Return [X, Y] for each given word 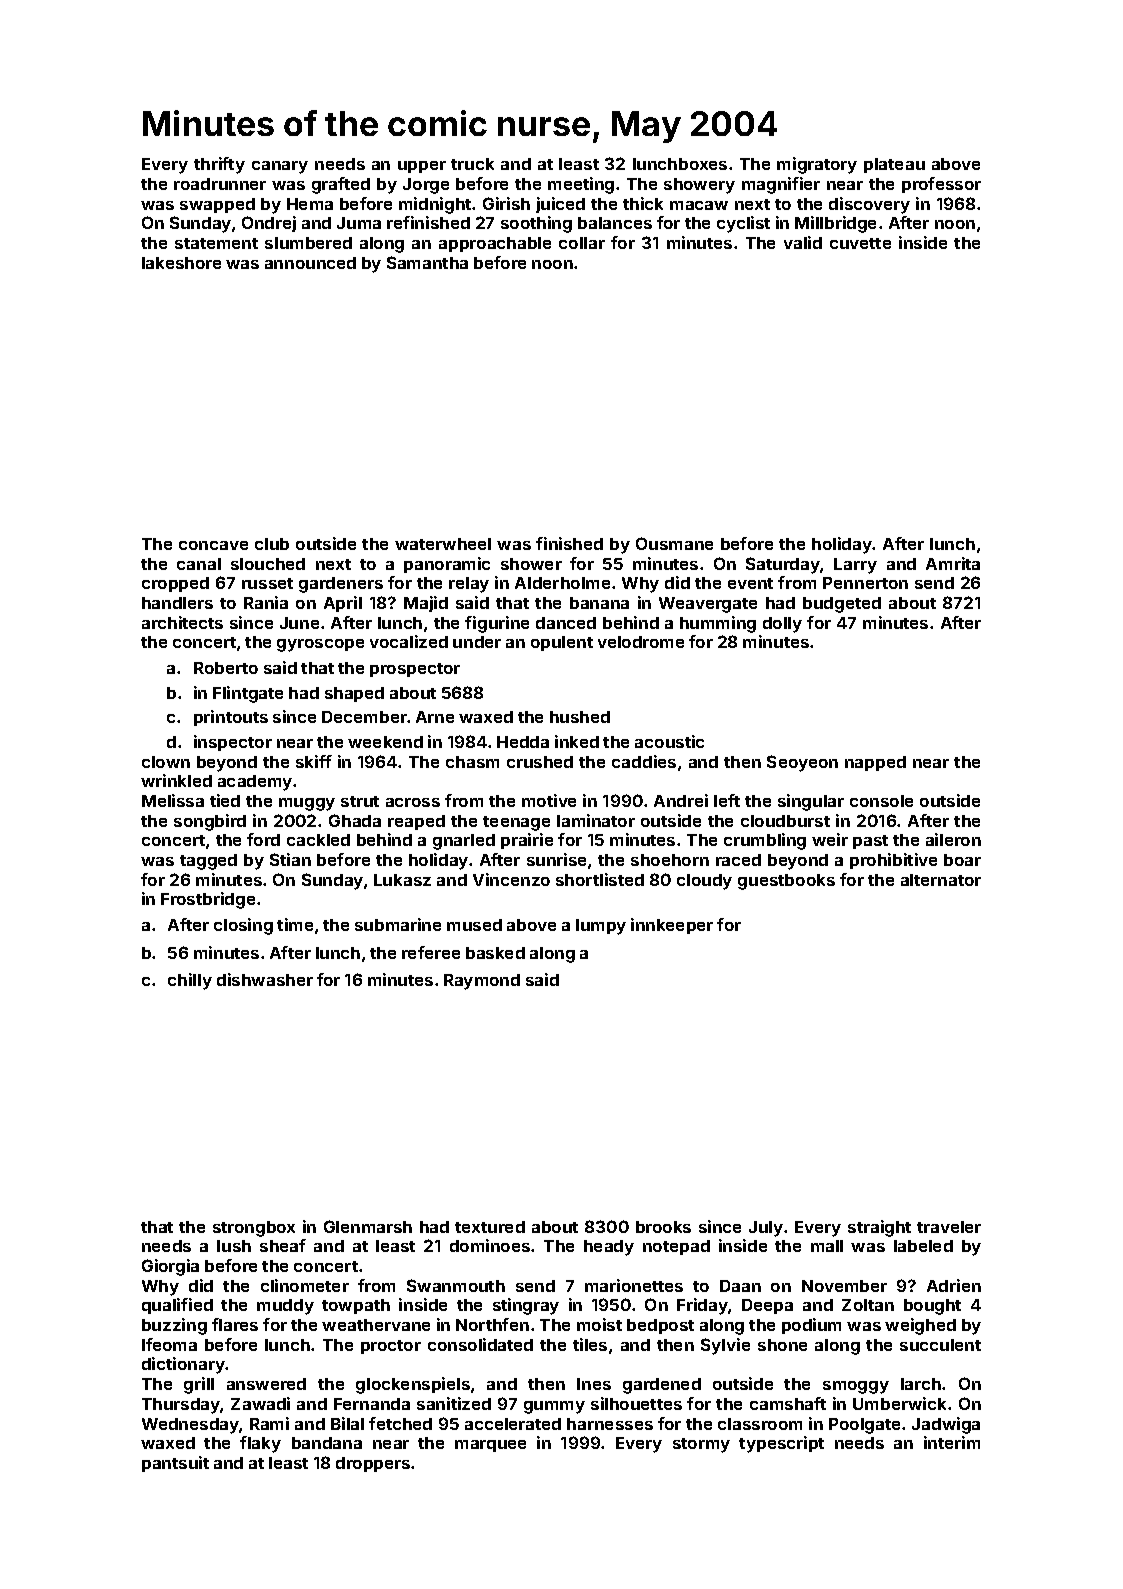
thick [643, 203]
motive [549, 800]
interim [952, 1442]
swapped [217, 205]
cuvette [860, 243]
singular [811, 802]
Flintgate [248, 694]
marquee [490, 1446]
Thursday [181, 1406]
